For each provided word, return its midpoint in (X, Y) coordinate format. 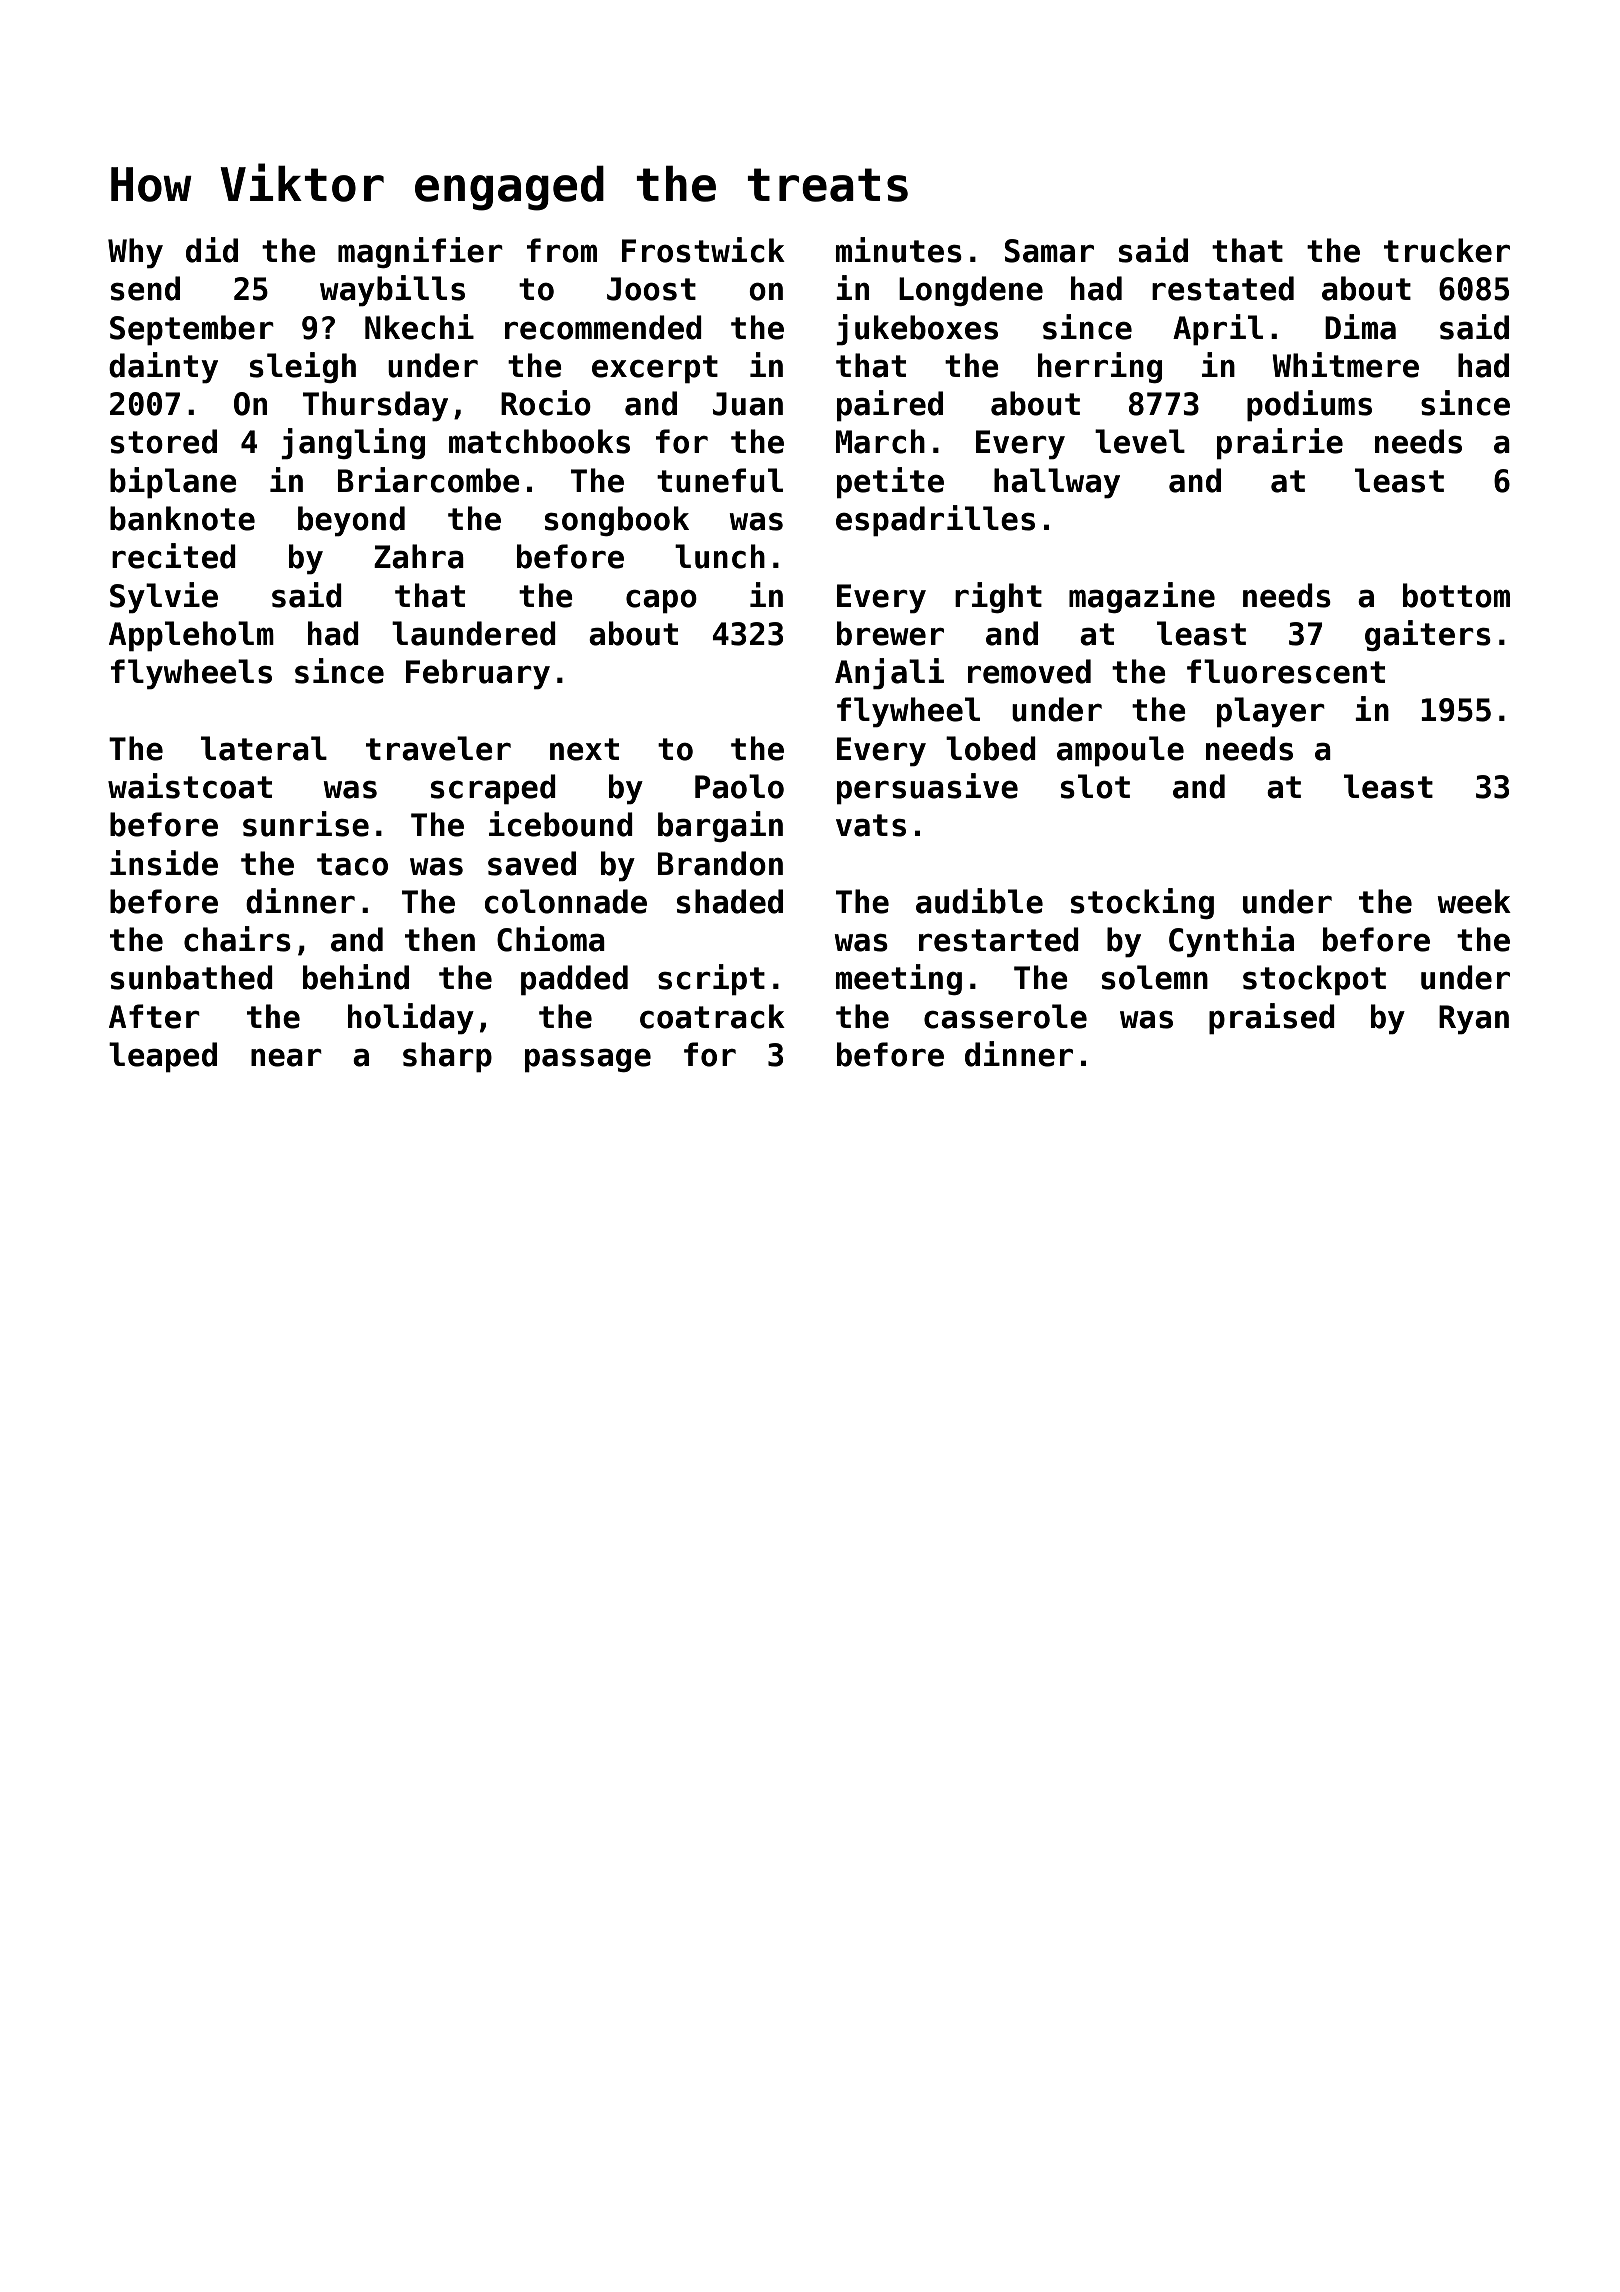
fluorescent (1286, 671)
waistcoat (190, 786)
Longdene (971, 291)
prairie (1280, 444)
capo (661, 601)
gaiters (1428, 635)
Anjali (889, 674)
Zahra (419, 556)
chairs (237, 939)
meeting (899, 979)
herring (1100, 367)
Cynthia (1231, 942)
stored (164, 441)
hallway (1057, 483)
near (286, 1058)
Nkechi (419, 327)
